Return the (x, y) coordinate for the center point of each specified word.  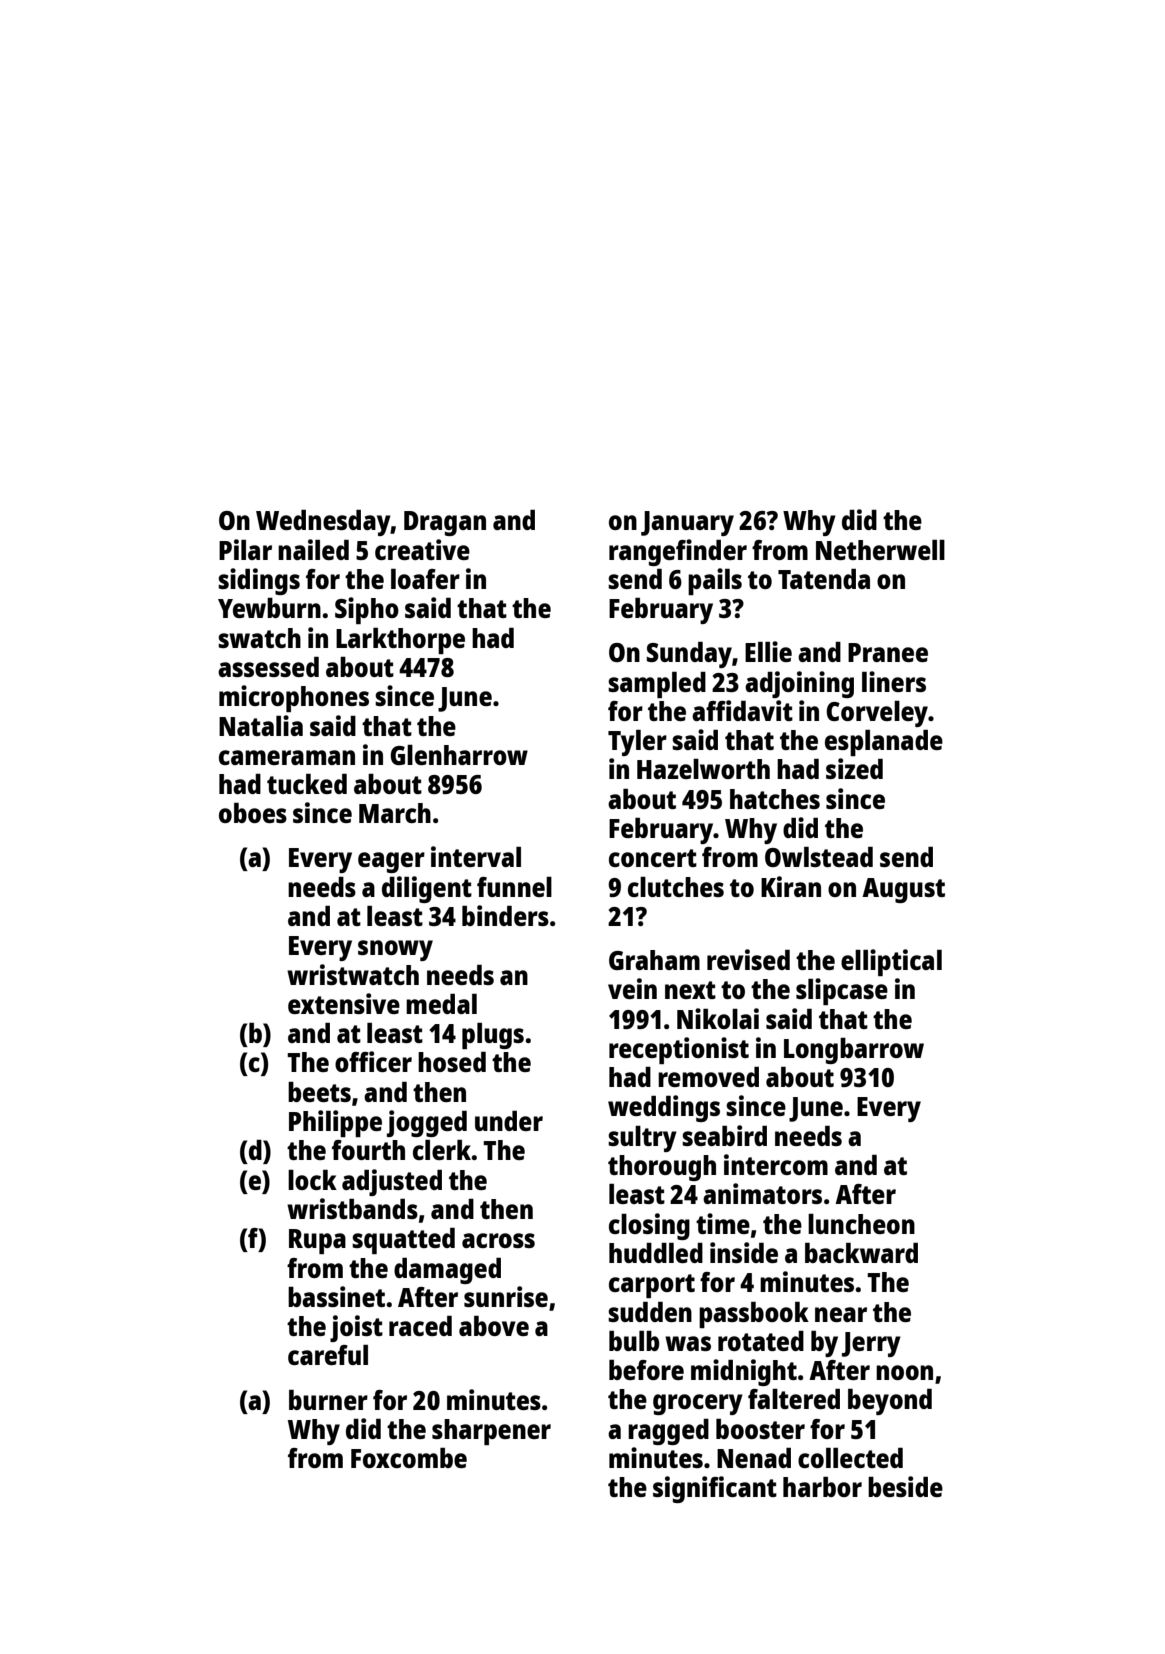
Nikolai (718, 1018)
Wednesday (323, 523)
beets (319, 1092)
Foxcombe (409, 1458)
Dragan (445, 523)
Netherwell (880, 550)
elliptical (891, 962)
